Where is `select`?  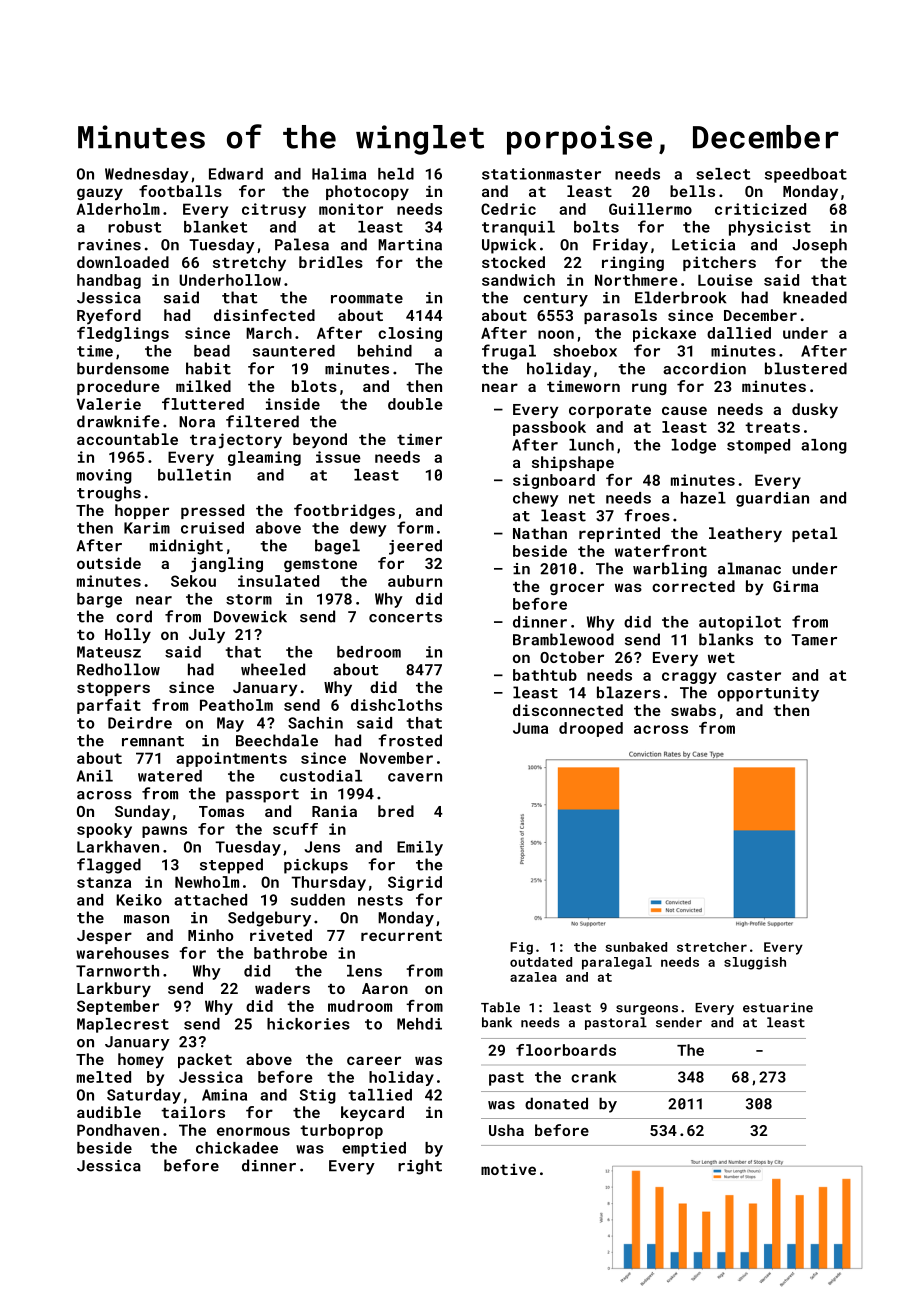
select is located at coordinates (723, 174).
